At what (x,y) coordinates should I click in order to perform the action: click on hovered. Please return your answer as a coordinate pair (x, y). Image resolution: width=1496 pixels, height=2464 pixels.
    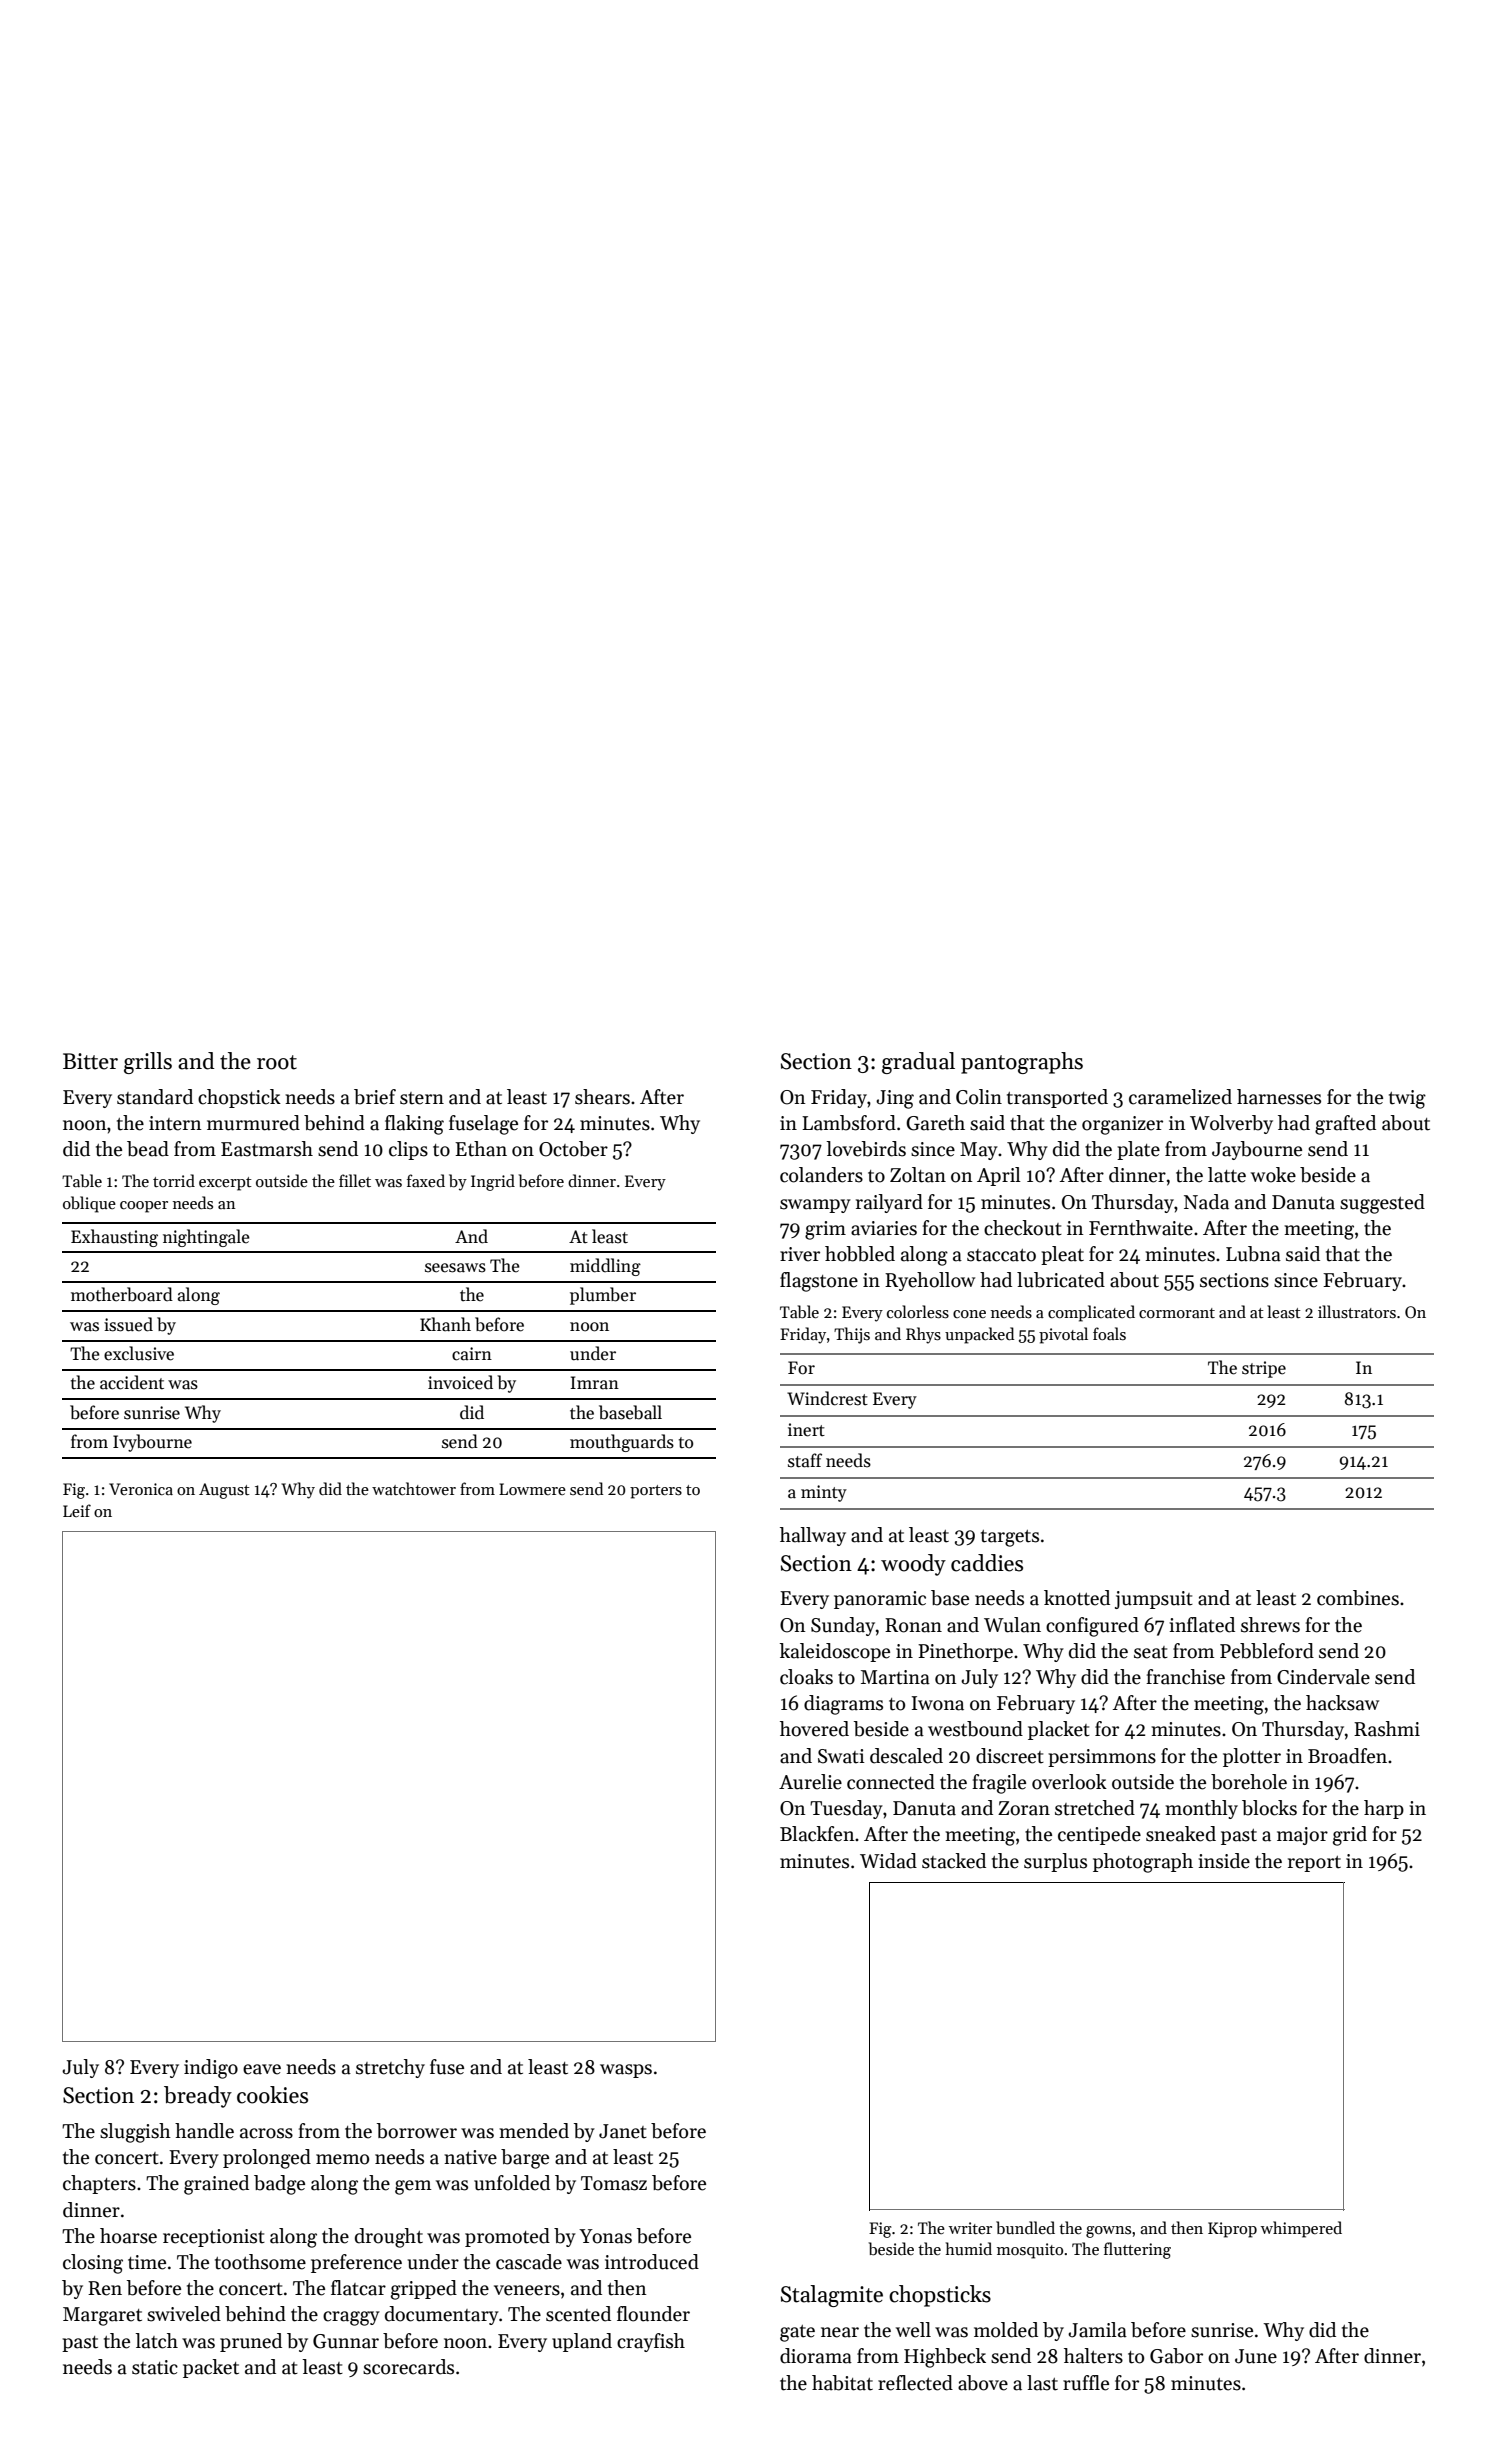
    Looking at the image, I should click on (814, 1729).
